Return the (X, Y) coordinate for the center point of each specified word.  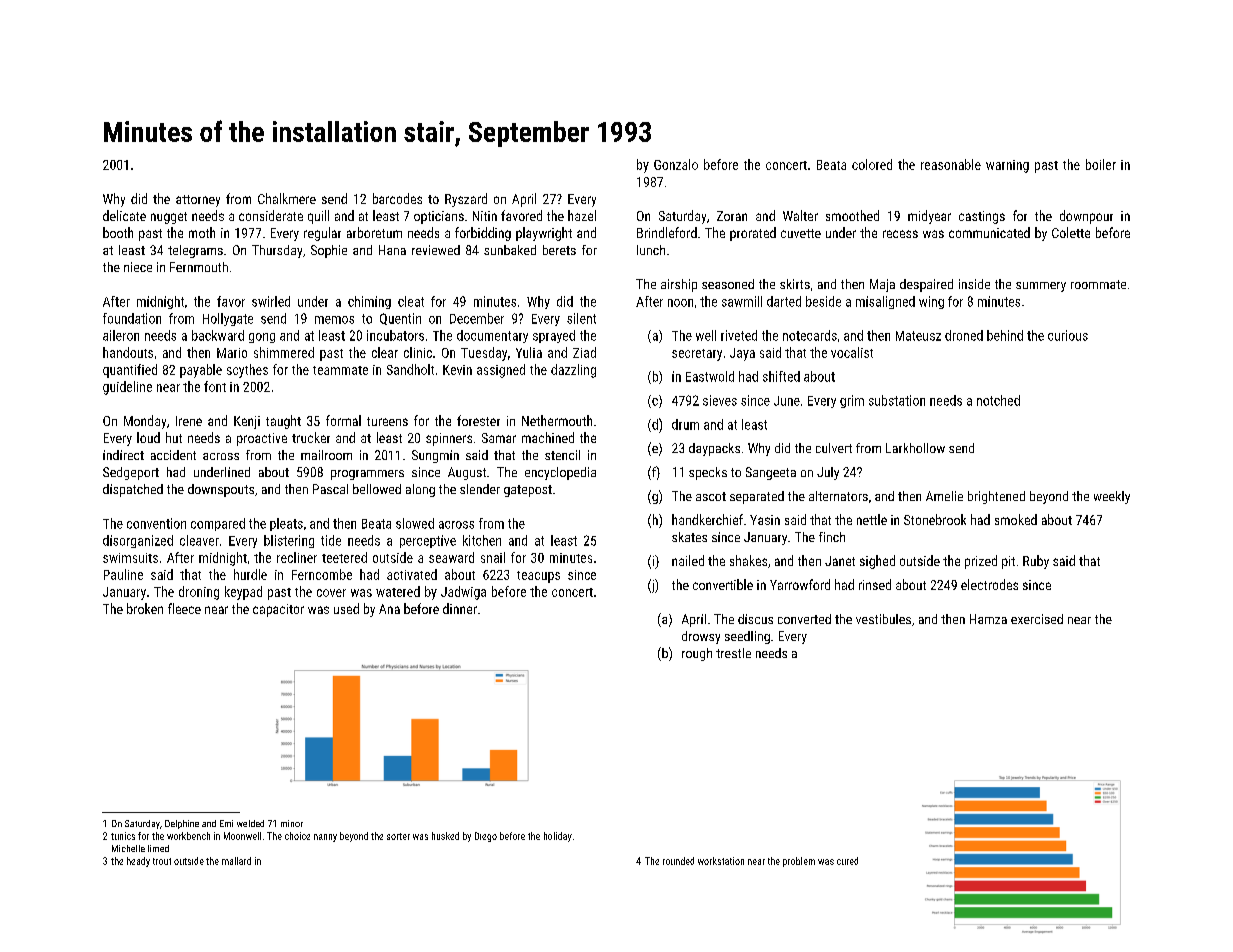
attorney (198, 201)
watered (398, 591)
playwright (544, 234)
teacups (538, 577)
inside (974, 284)
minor (292, 823)
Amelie (944, 496)
